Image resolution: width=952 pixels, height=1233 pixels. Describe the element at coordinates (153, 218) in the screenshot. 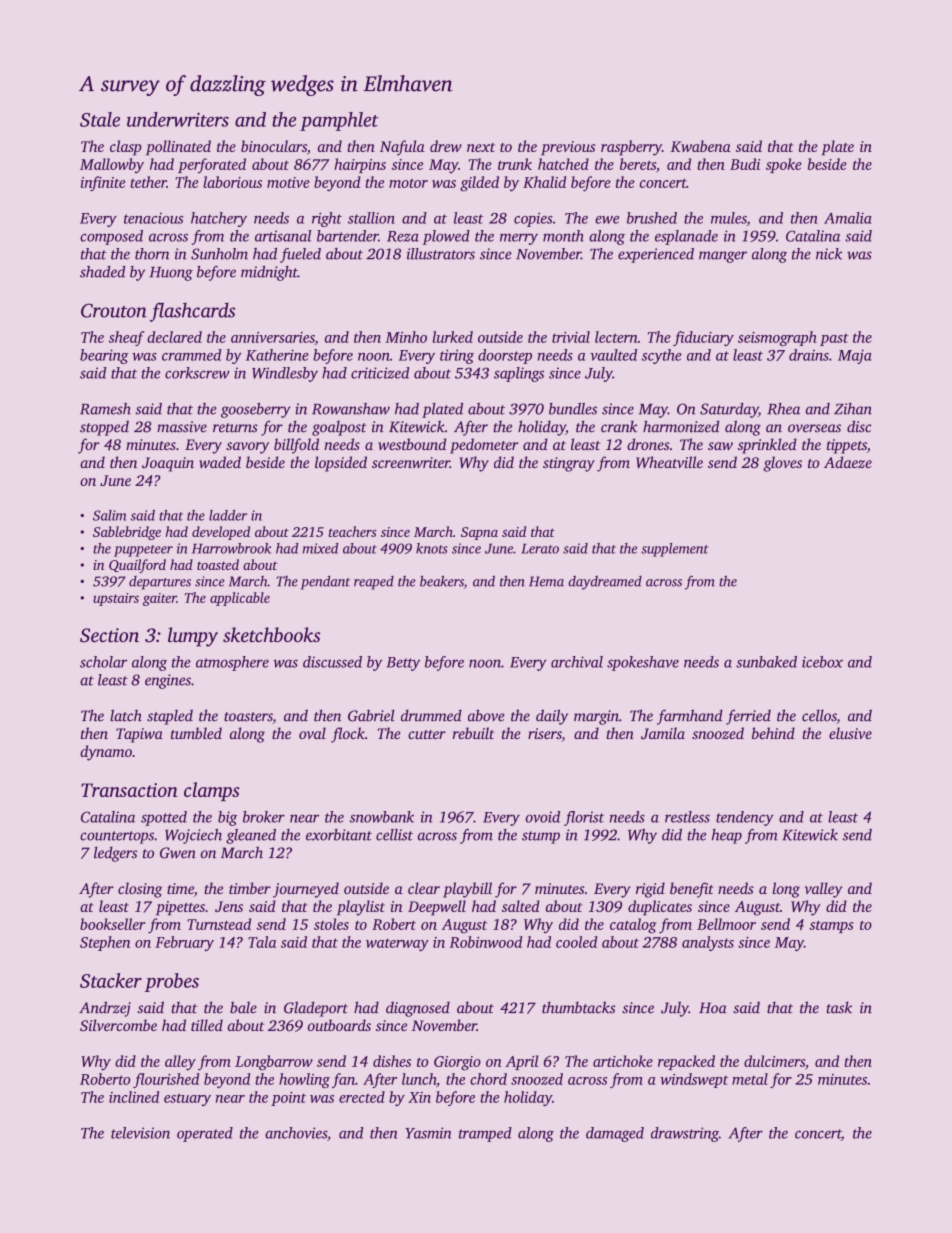

I see `tenacious` at that location.
